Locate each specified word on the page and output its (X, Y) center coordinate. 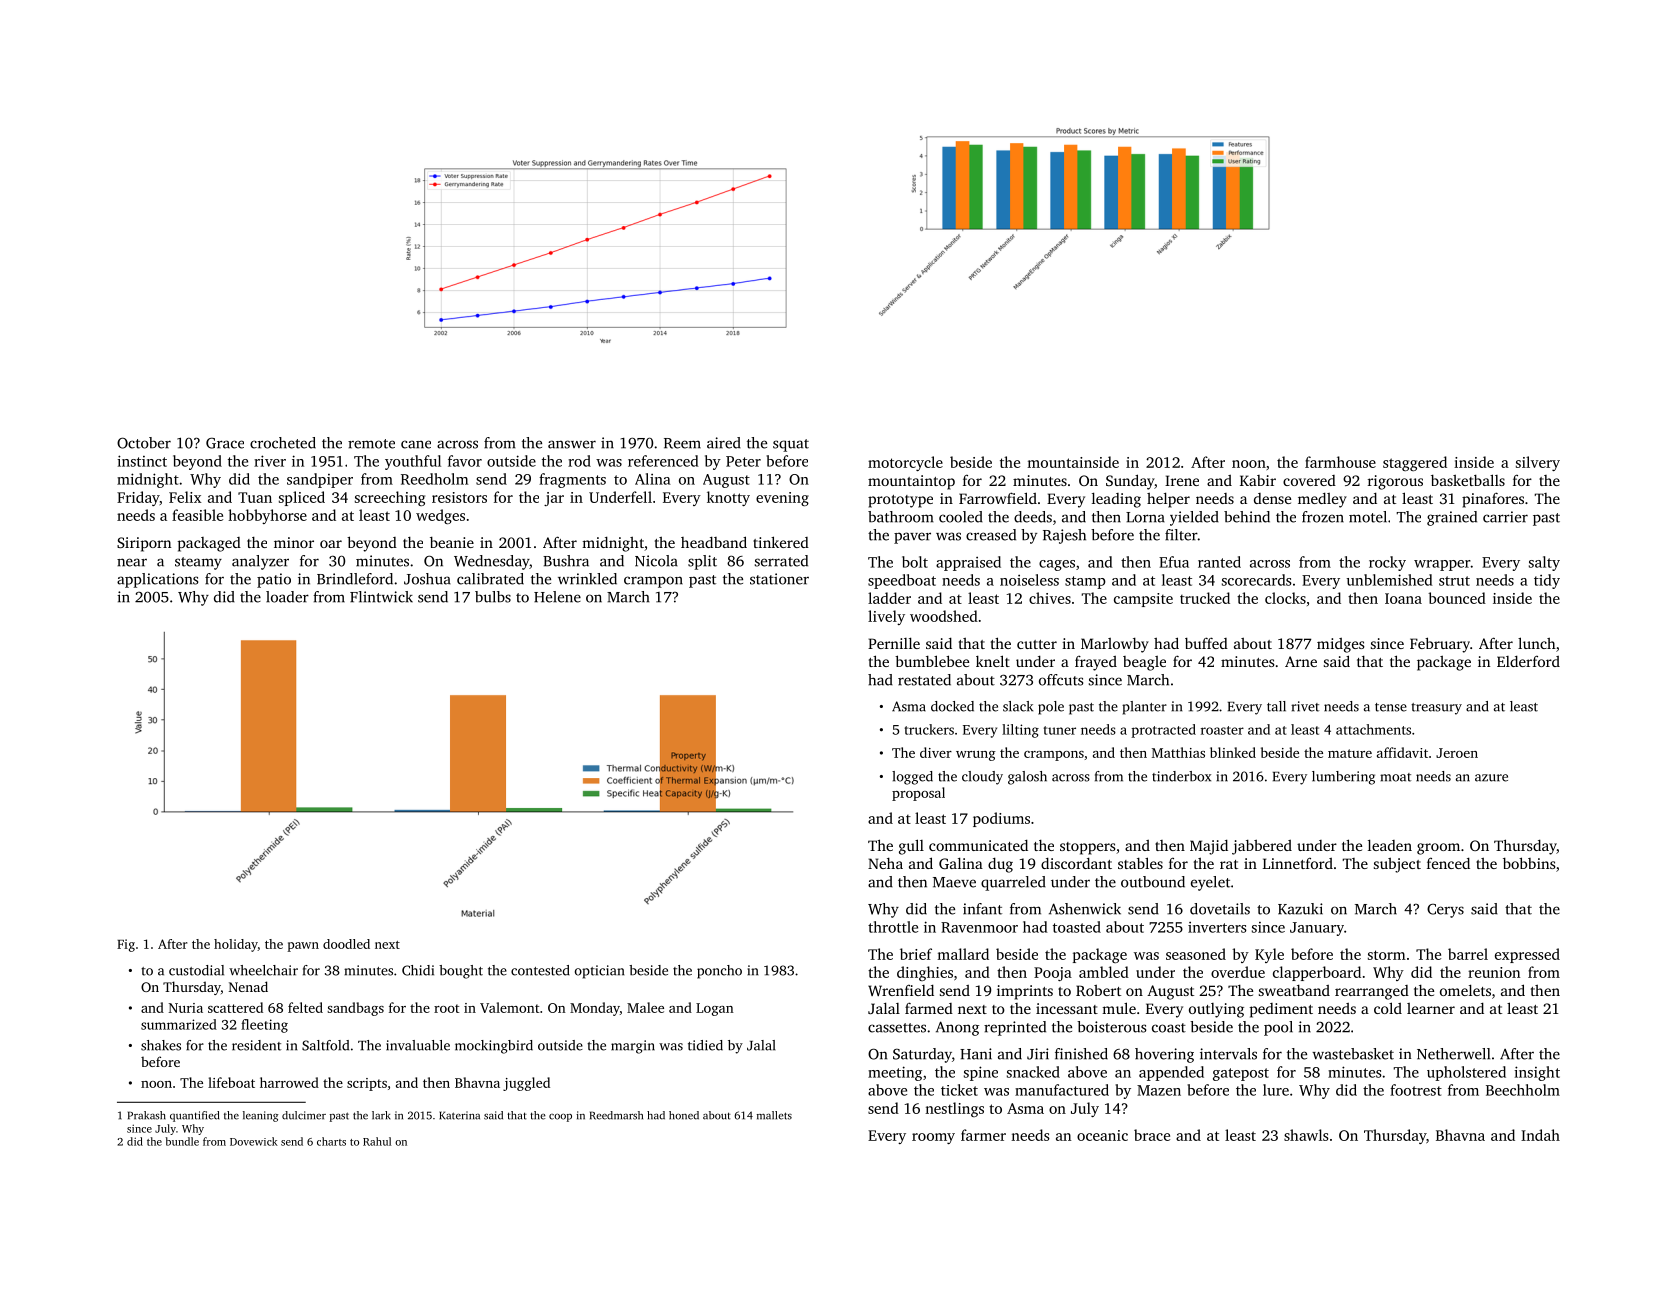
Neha (885, 863)
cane (416, 444)
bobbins (1529, 863)
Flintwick (381, 597)
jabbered (1262, 847)
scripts (367, 1084)
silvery (1538, 463)
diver (936, 752)
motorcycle (905, 463)
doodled (346, 944)
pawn (303, 947)
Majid (1209, 847)
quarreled (1013, 883)
